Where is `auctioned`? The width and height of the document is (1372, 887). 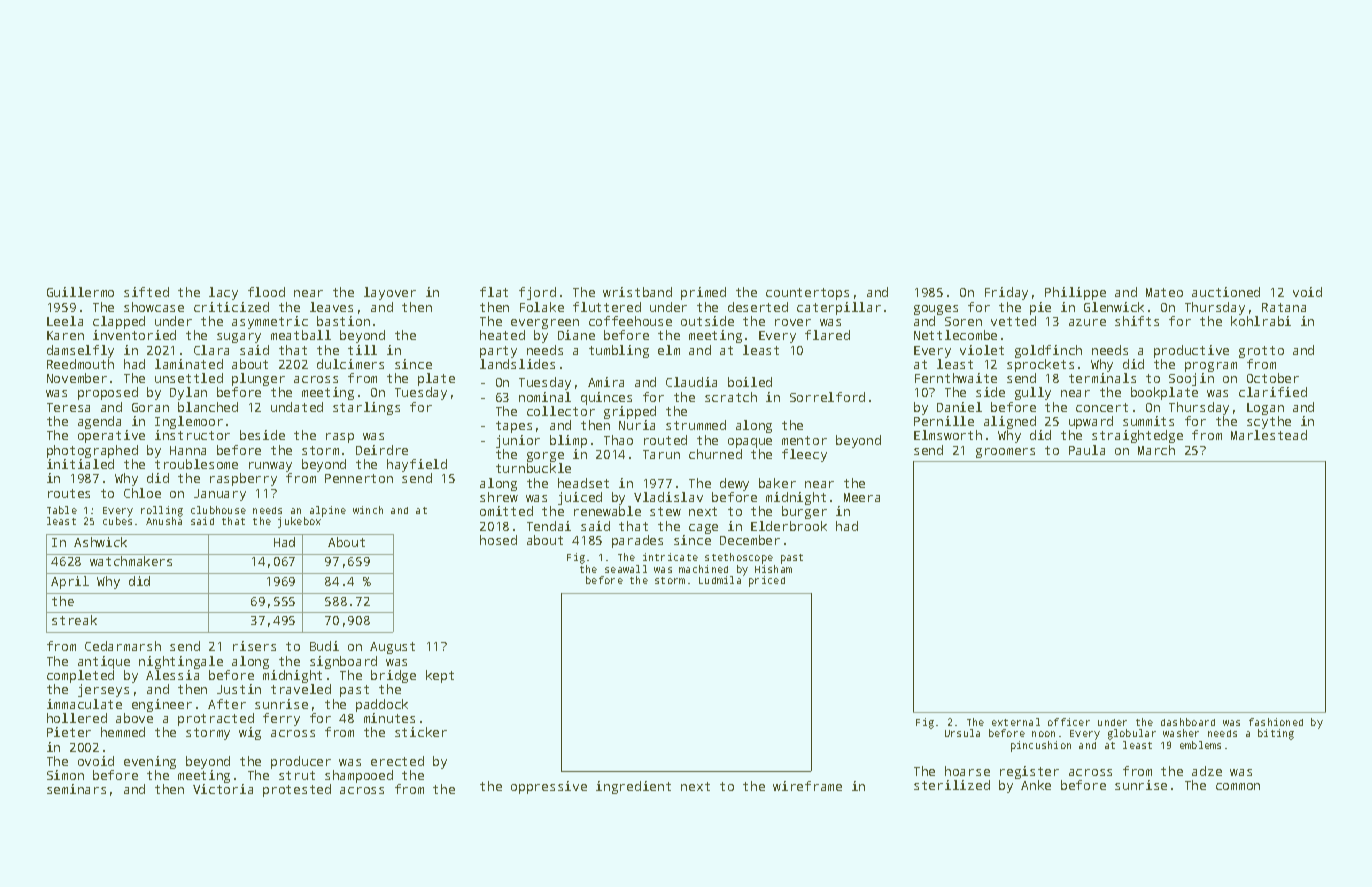 auctioned is located at coordinates (1226, 292).
